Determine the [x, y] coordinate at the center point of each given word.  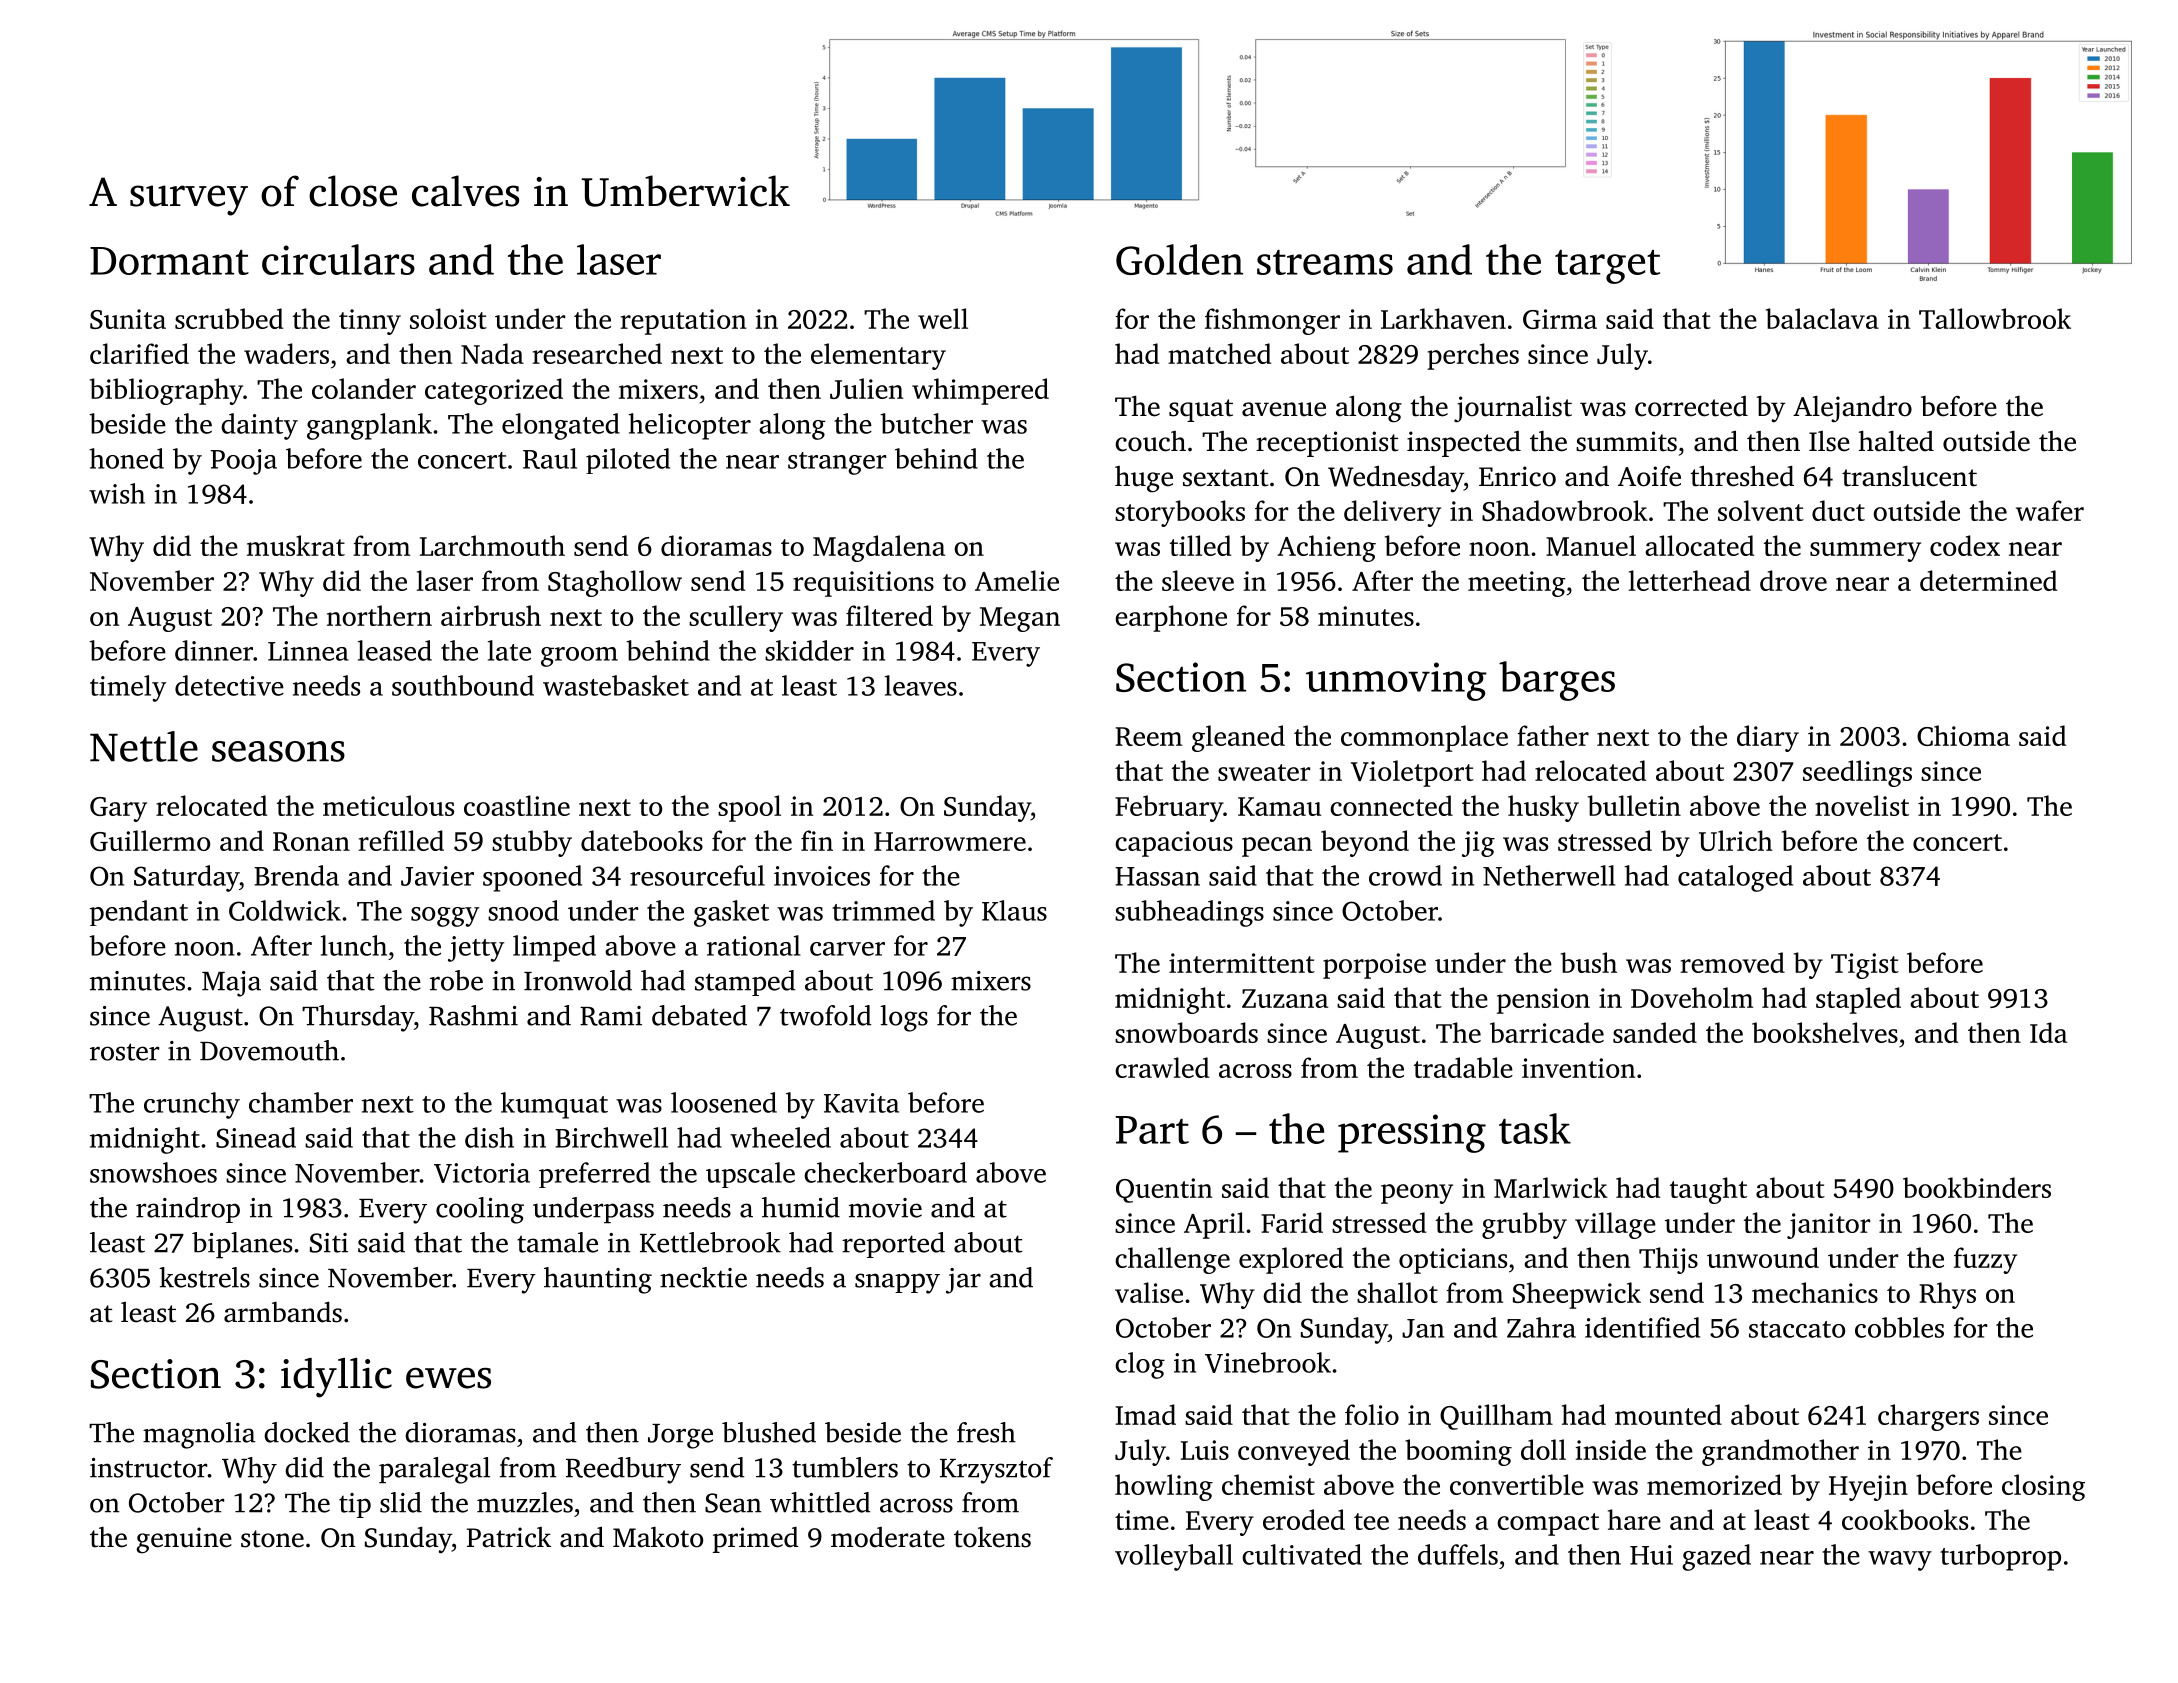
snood [523, 910]
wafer [2050, 510]
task [1535, 1128]
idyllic [336, 1378]
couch [1150, 441]
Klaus [1014, 910]
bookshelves [1825, 1032]
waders [286, 353]
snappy [897, 1283]
